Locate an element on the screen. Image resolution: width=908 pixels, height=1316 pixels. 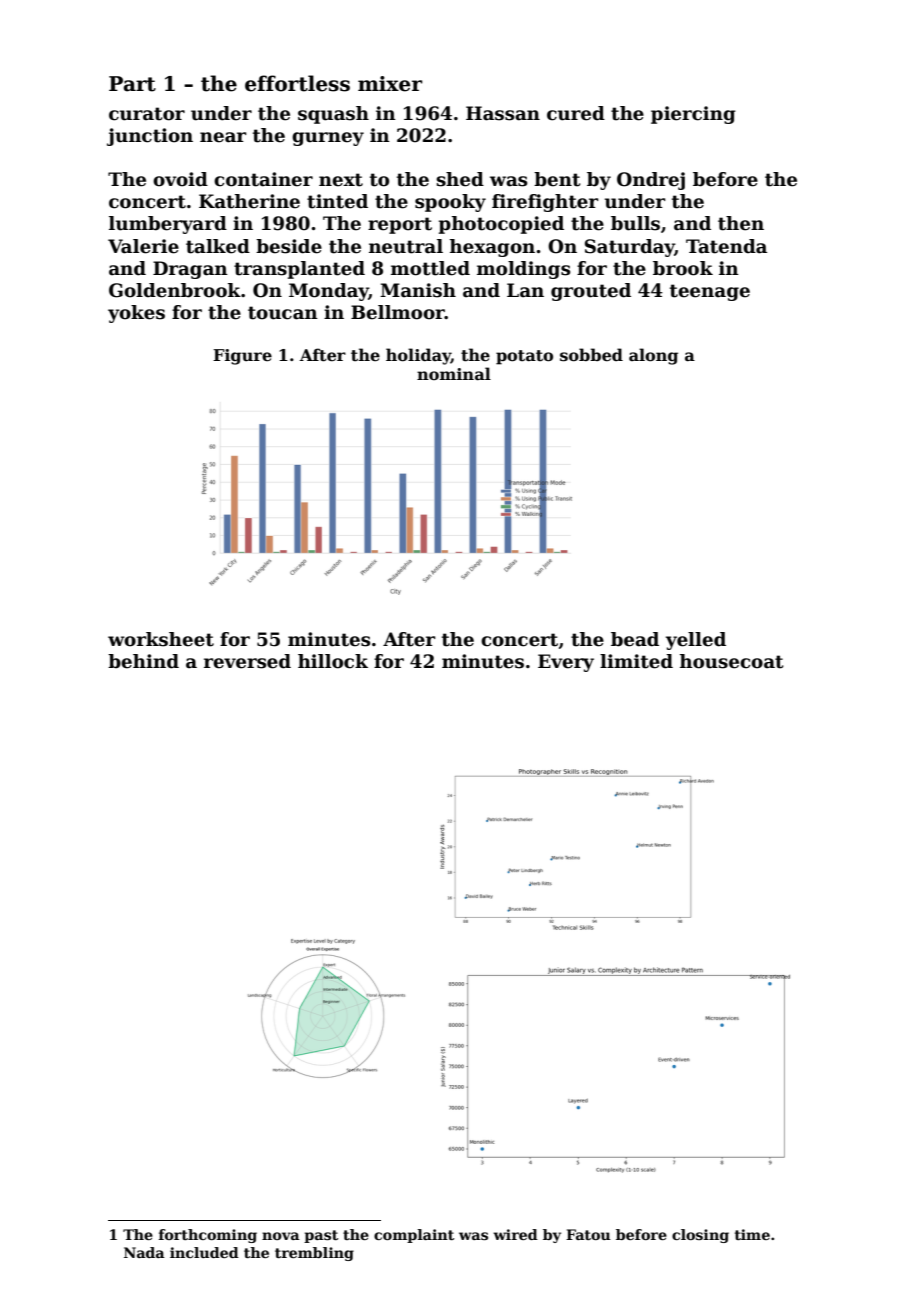
holiday is located at coordinates (418, 356).
